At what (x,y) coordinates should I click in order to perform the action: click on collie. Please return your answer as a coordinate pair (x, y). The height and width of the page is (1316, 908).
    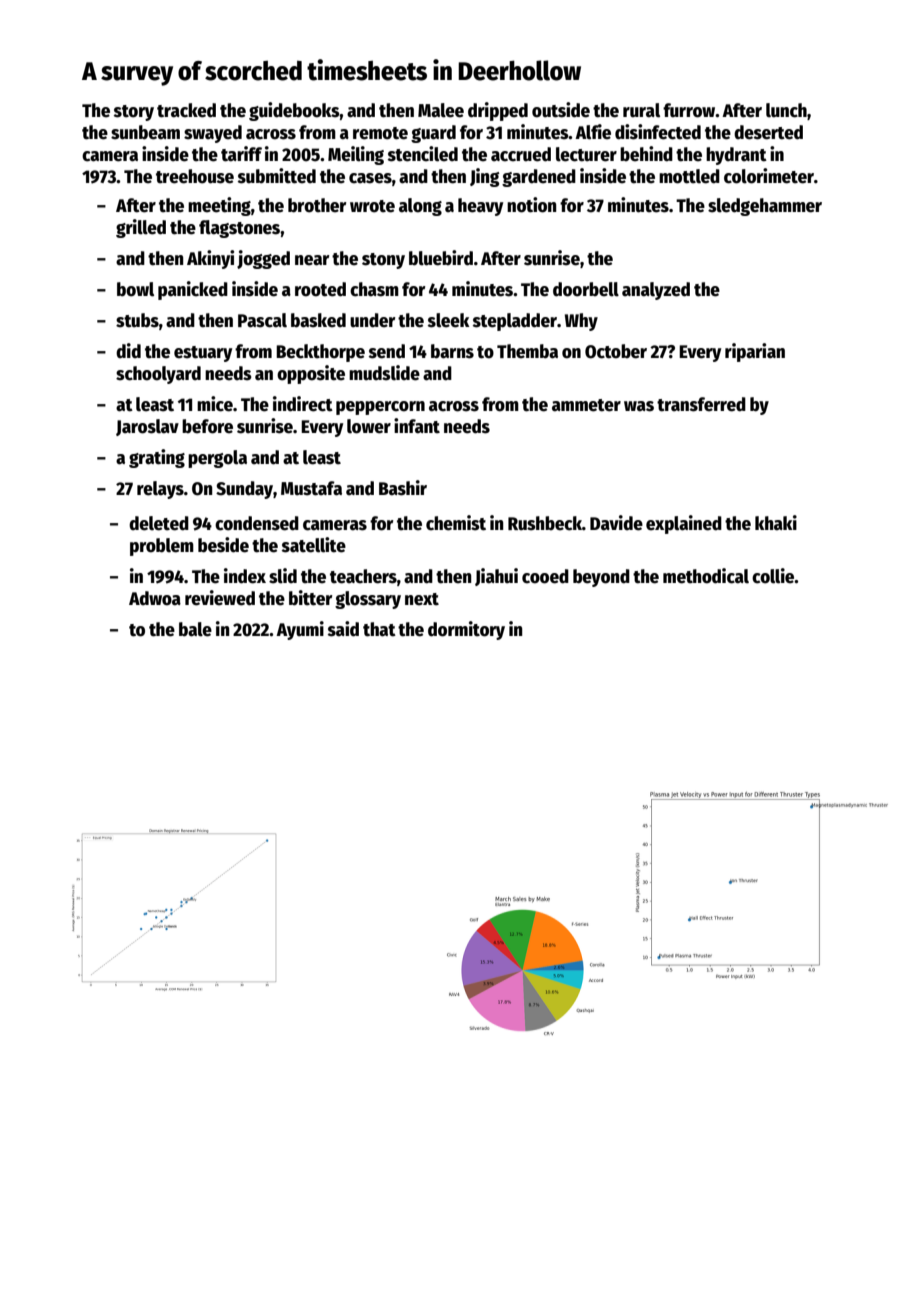
    Looking at the image, I should click on (773, 576).
